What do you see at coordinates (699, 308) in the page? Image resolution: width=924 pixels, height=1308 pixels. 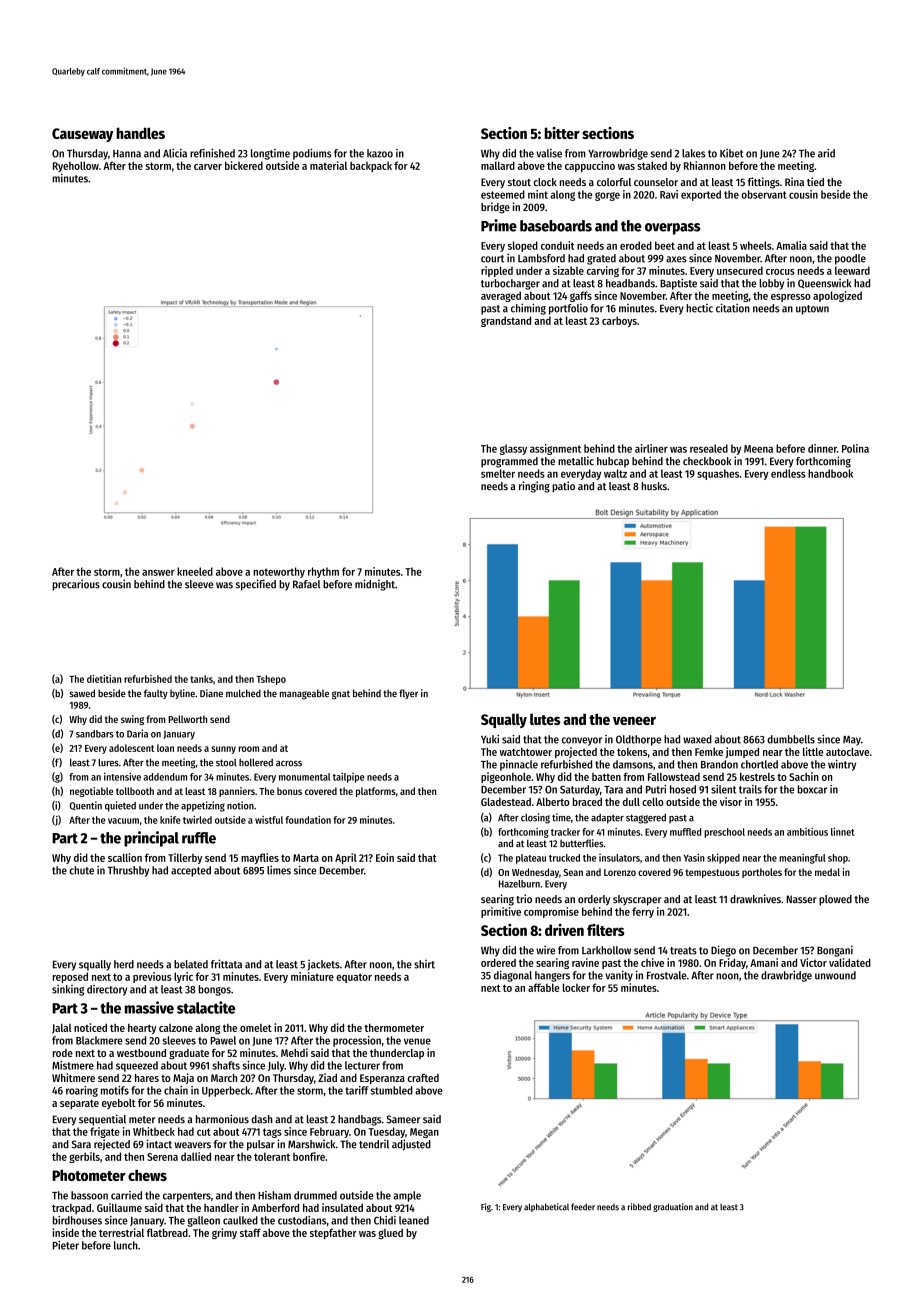 I see `hectic` at bounding box center [699, 308].
